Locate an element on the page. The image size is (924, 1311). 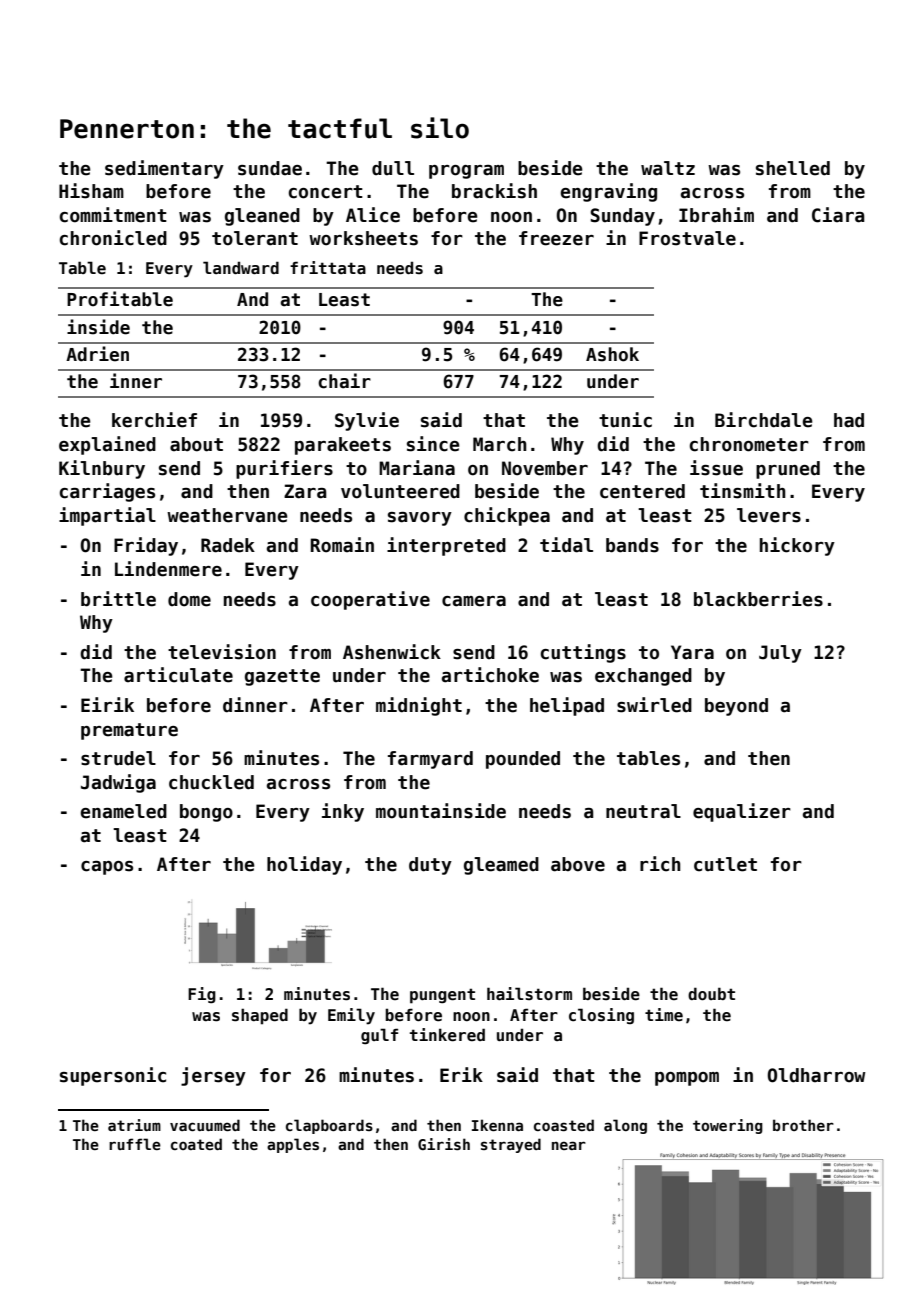
Hisham is located at coordinates (91, 191).
